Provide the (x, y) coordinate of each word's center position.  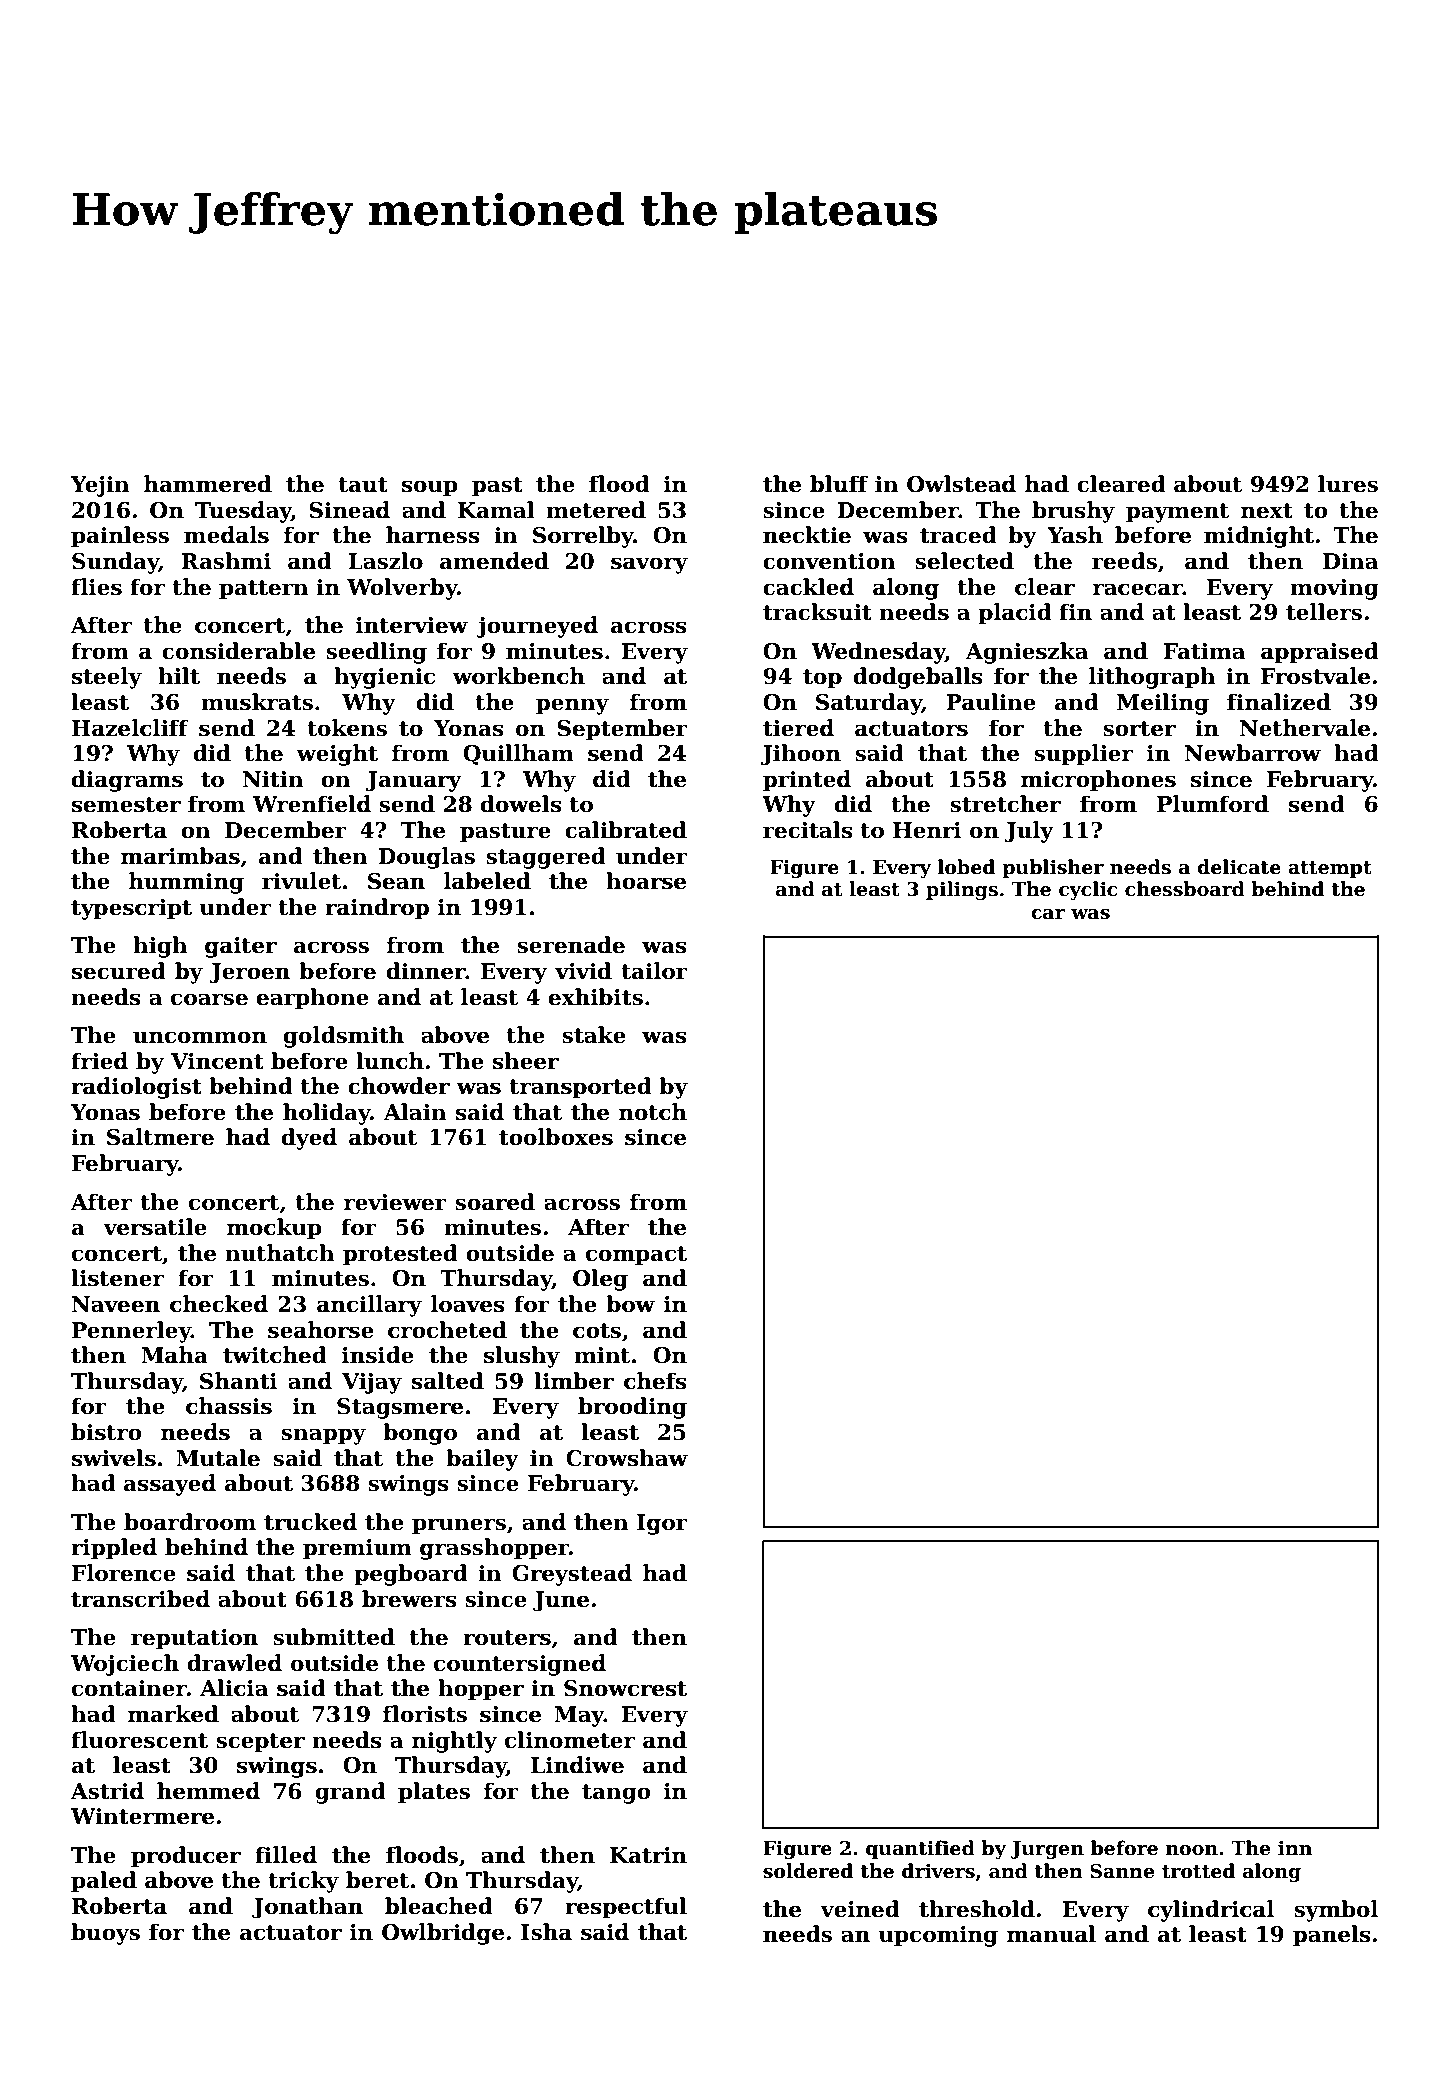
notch (653, 1112)
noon (1192, 1850)
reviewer (395, 1202)
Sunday (115, 563)
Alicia (234, 1688)
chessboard (1185, 889)
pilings (962, 890)
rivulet (301, 881)
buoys (105, 1934)
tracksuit (817, 612)
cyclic (1088, 890)
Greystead (572, 1575)
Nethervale (1305, 728)
